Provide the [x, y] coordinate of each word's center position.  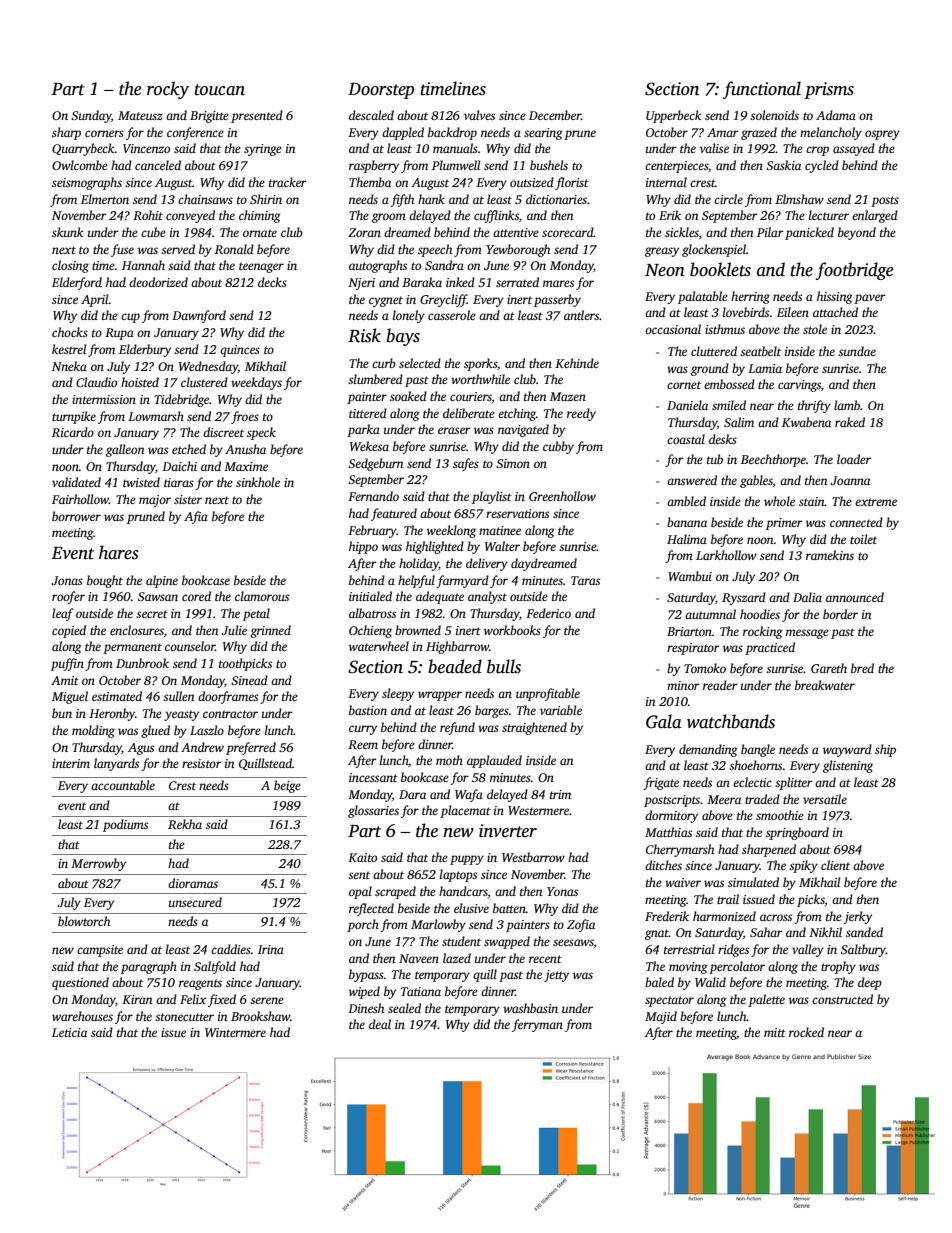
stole [815, 329]
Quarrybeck [83, 149]
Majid [661, 1017]
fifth [402, 200]
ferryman [537, 1025]
